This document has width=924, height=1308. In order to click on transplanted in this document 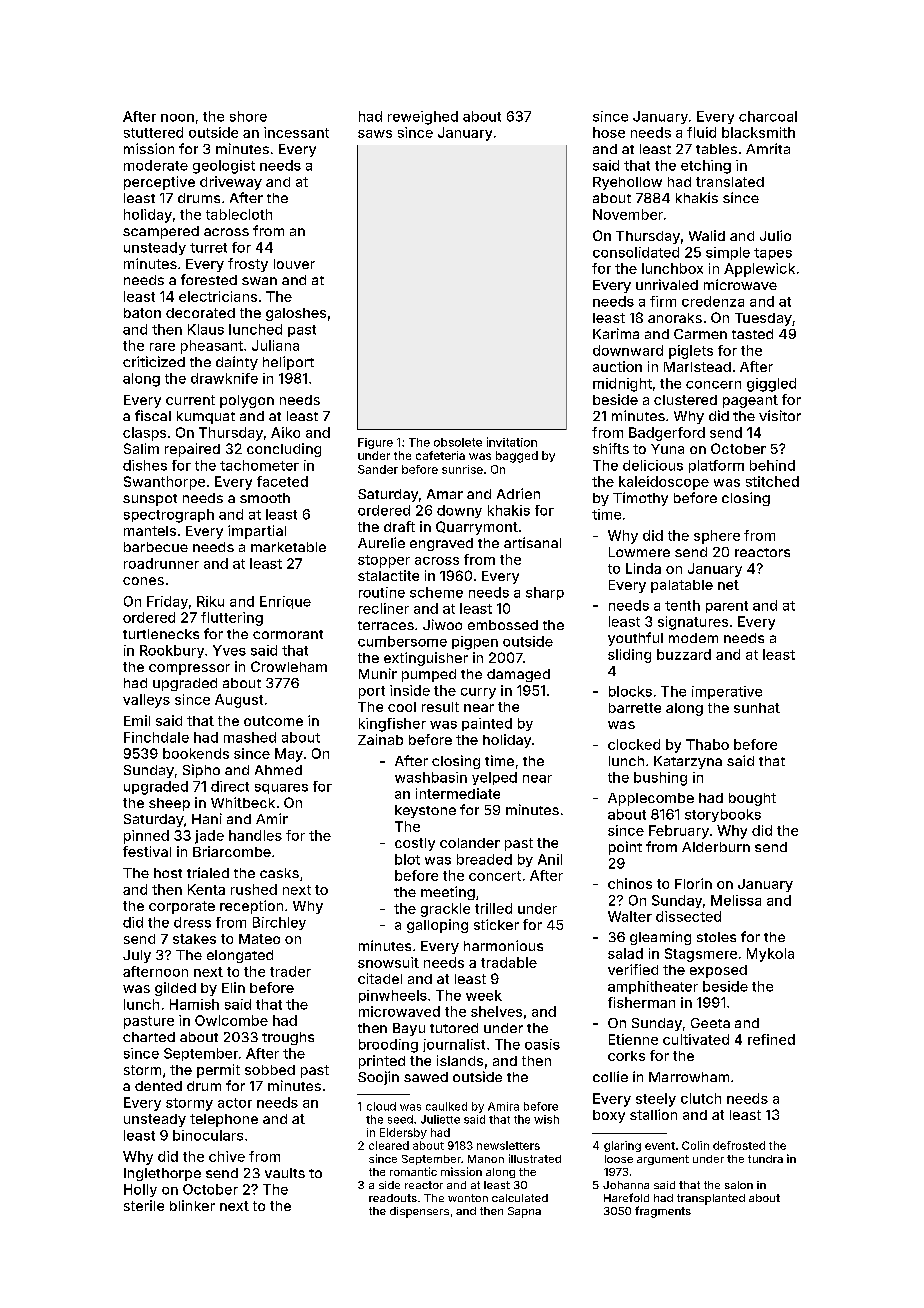, I will do `click(711, 1199)`.
